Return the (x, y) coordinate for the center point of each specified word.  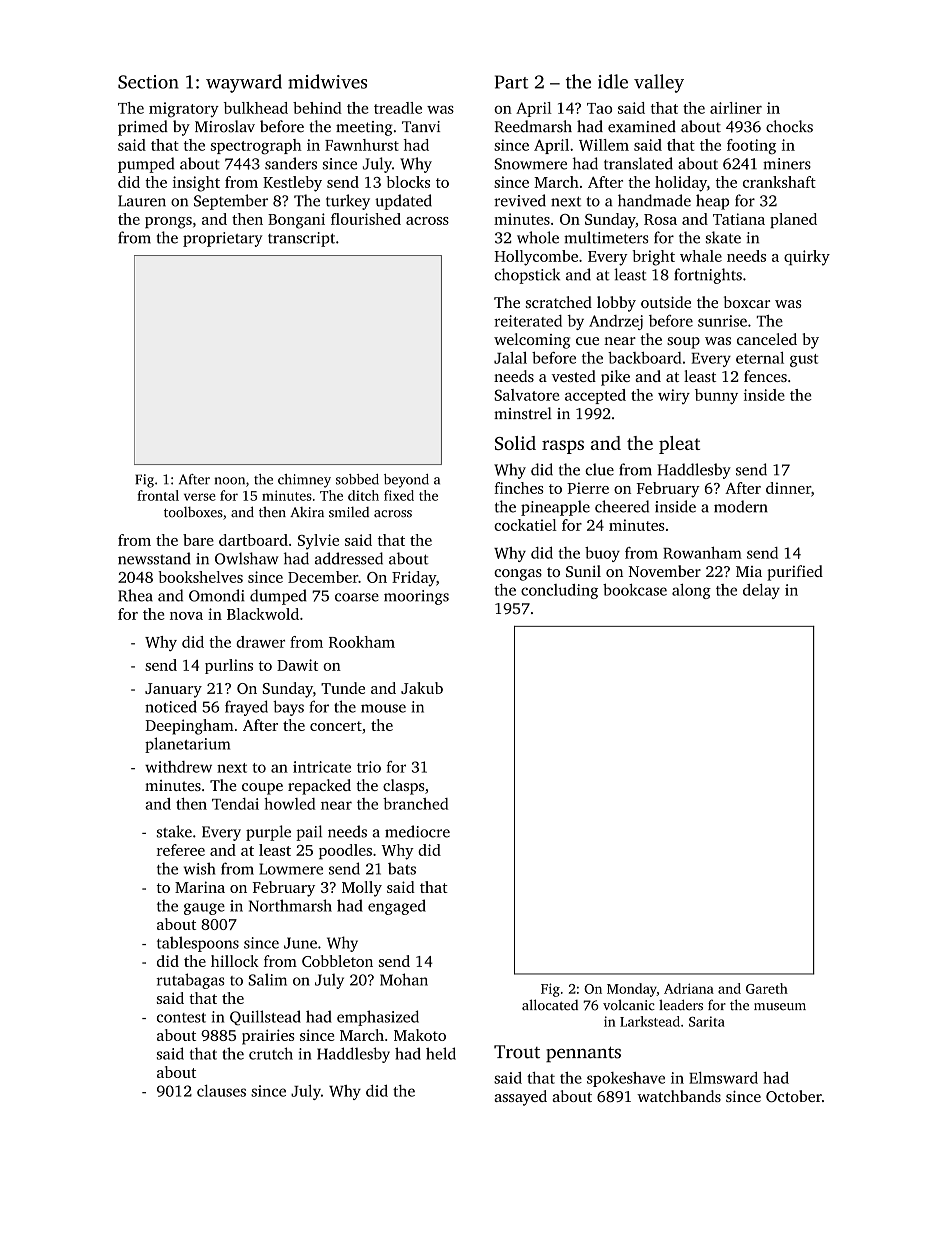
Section (148, 82)
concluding (559, 591)
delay (761, 591)
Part (511, 82)
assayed (520, 1098)
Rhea (135, 595)
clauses (221, 1091)
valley (659, 83)
